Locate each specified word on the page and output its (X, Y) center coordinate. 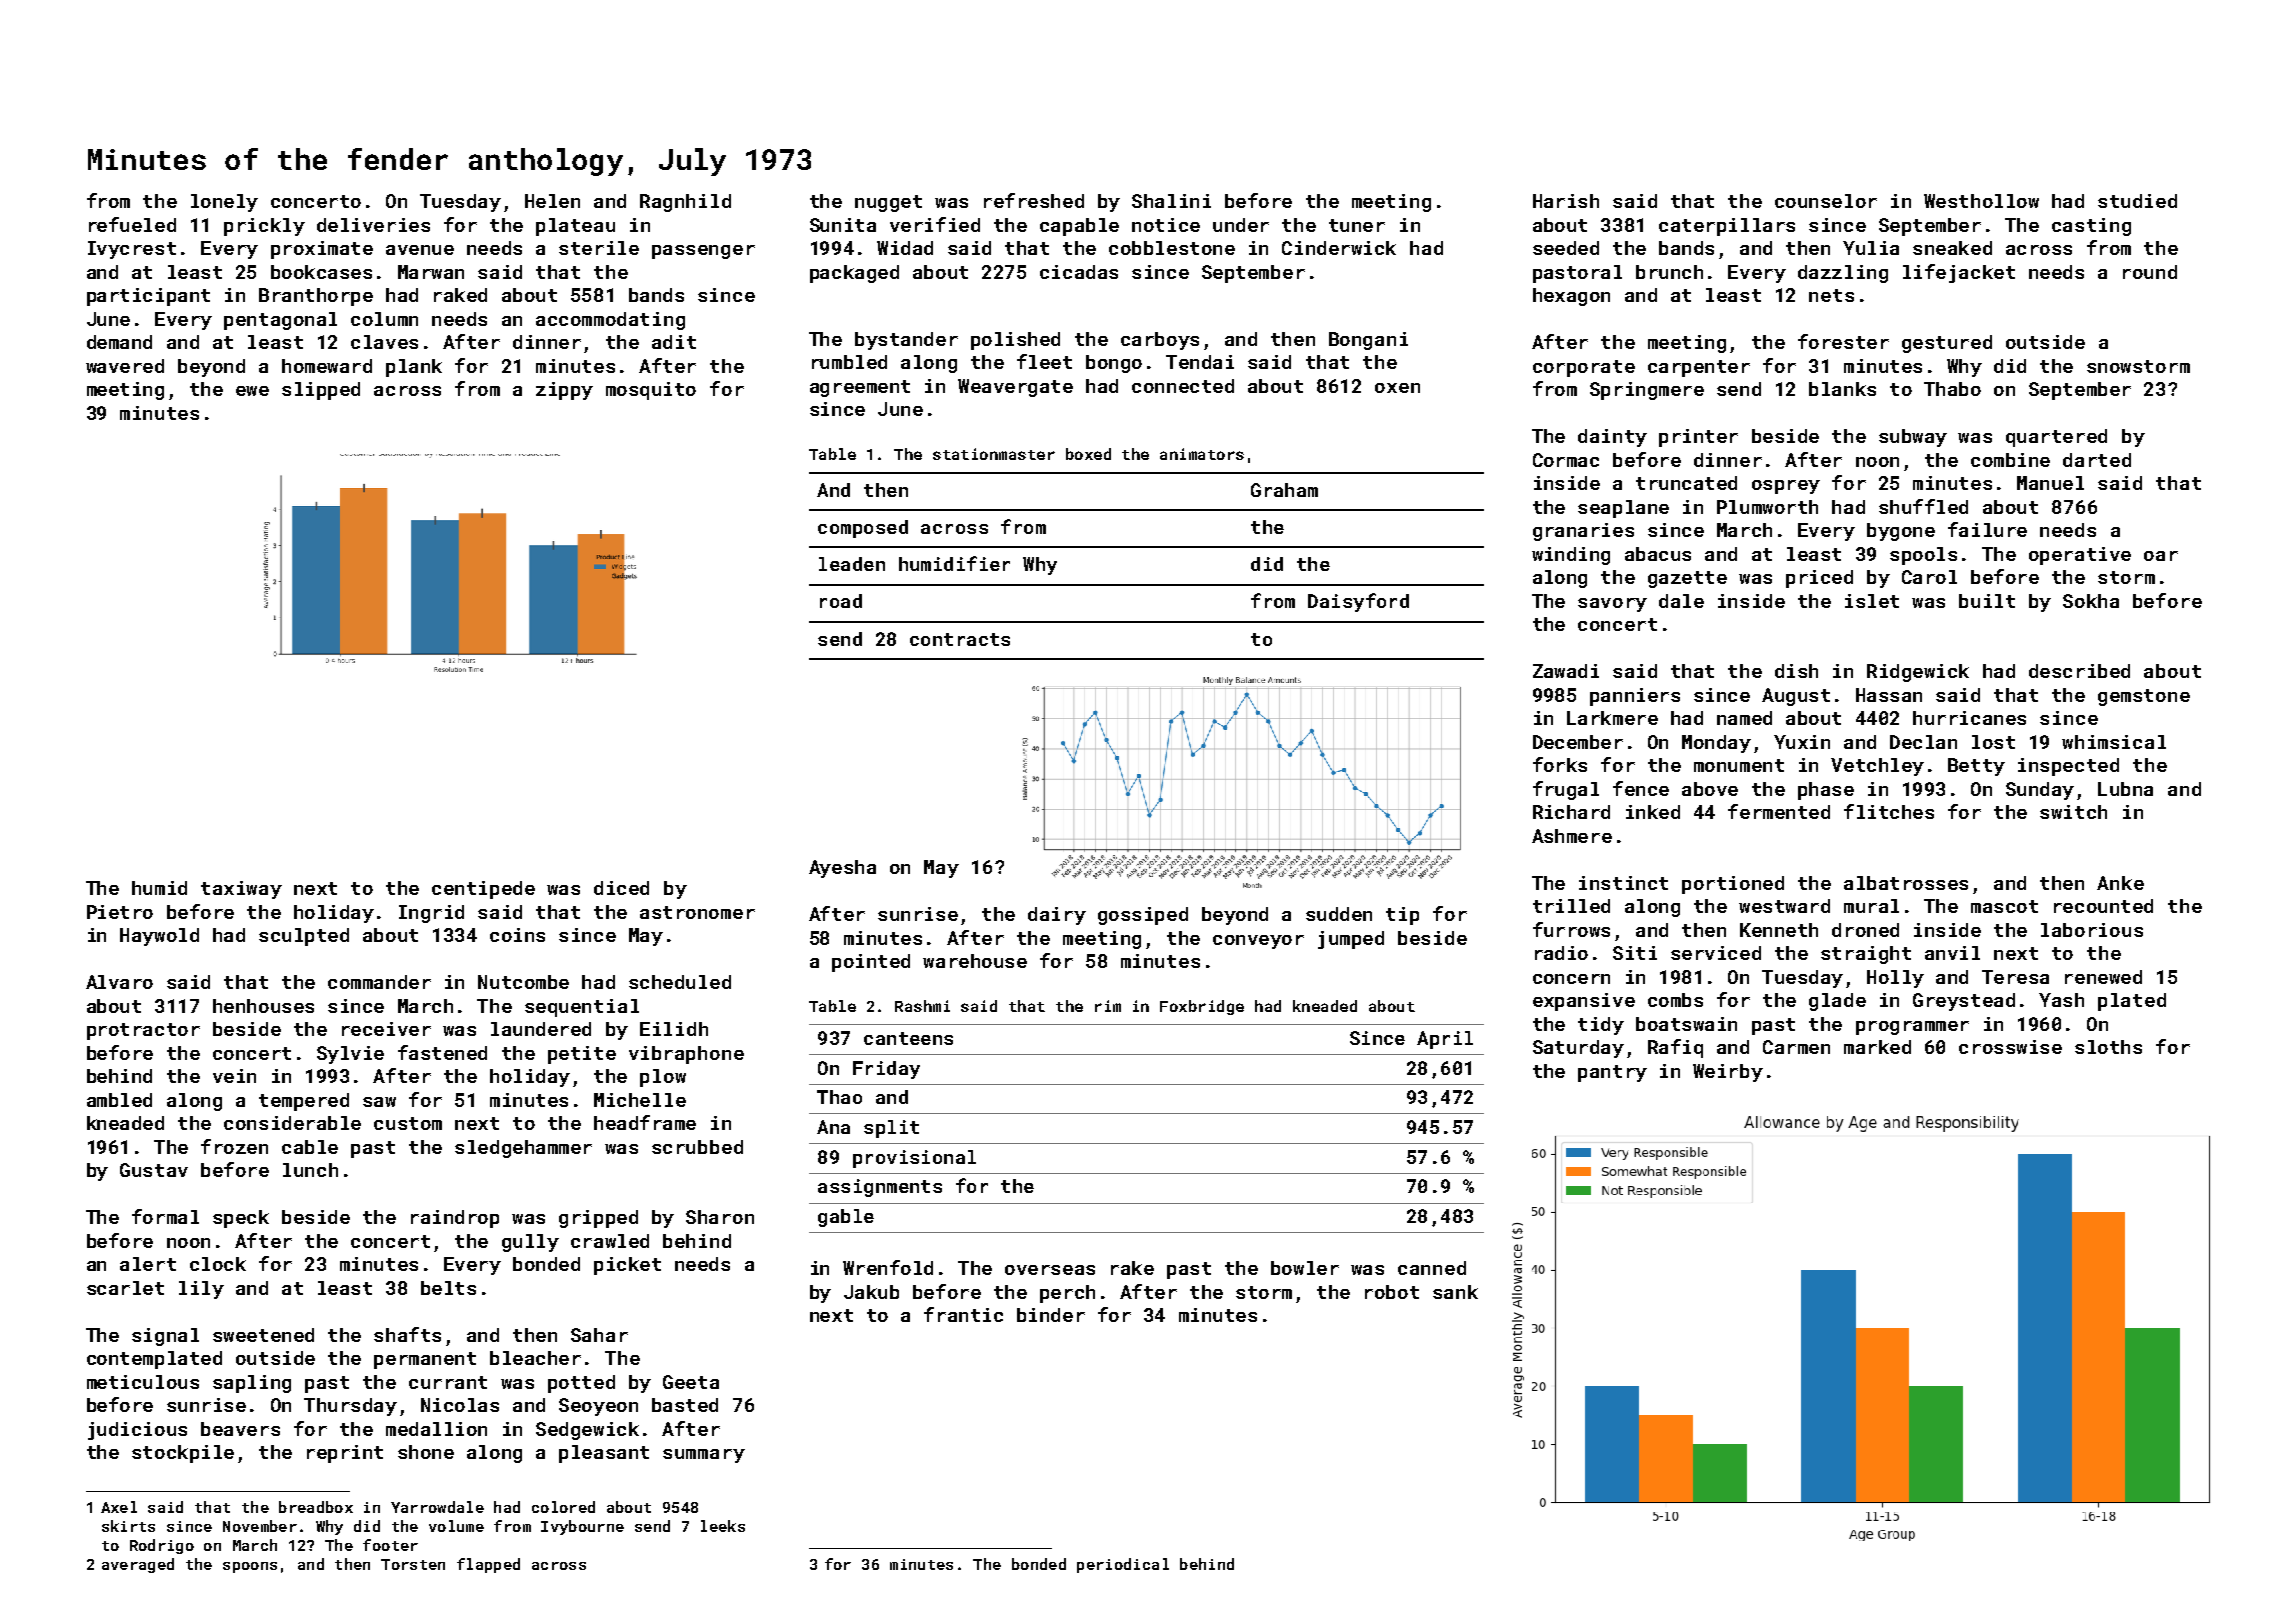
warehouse (975, 961)
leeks (723, 1526)
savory (1612, 605)
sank (1455, 1292)
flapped (488, 1565)
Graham (1284, 490)
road (841, 601)
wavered (125, 366)
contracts (960, 639)
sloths (2108, 1047)
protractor (143, 1031)
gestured (1947, 344)
